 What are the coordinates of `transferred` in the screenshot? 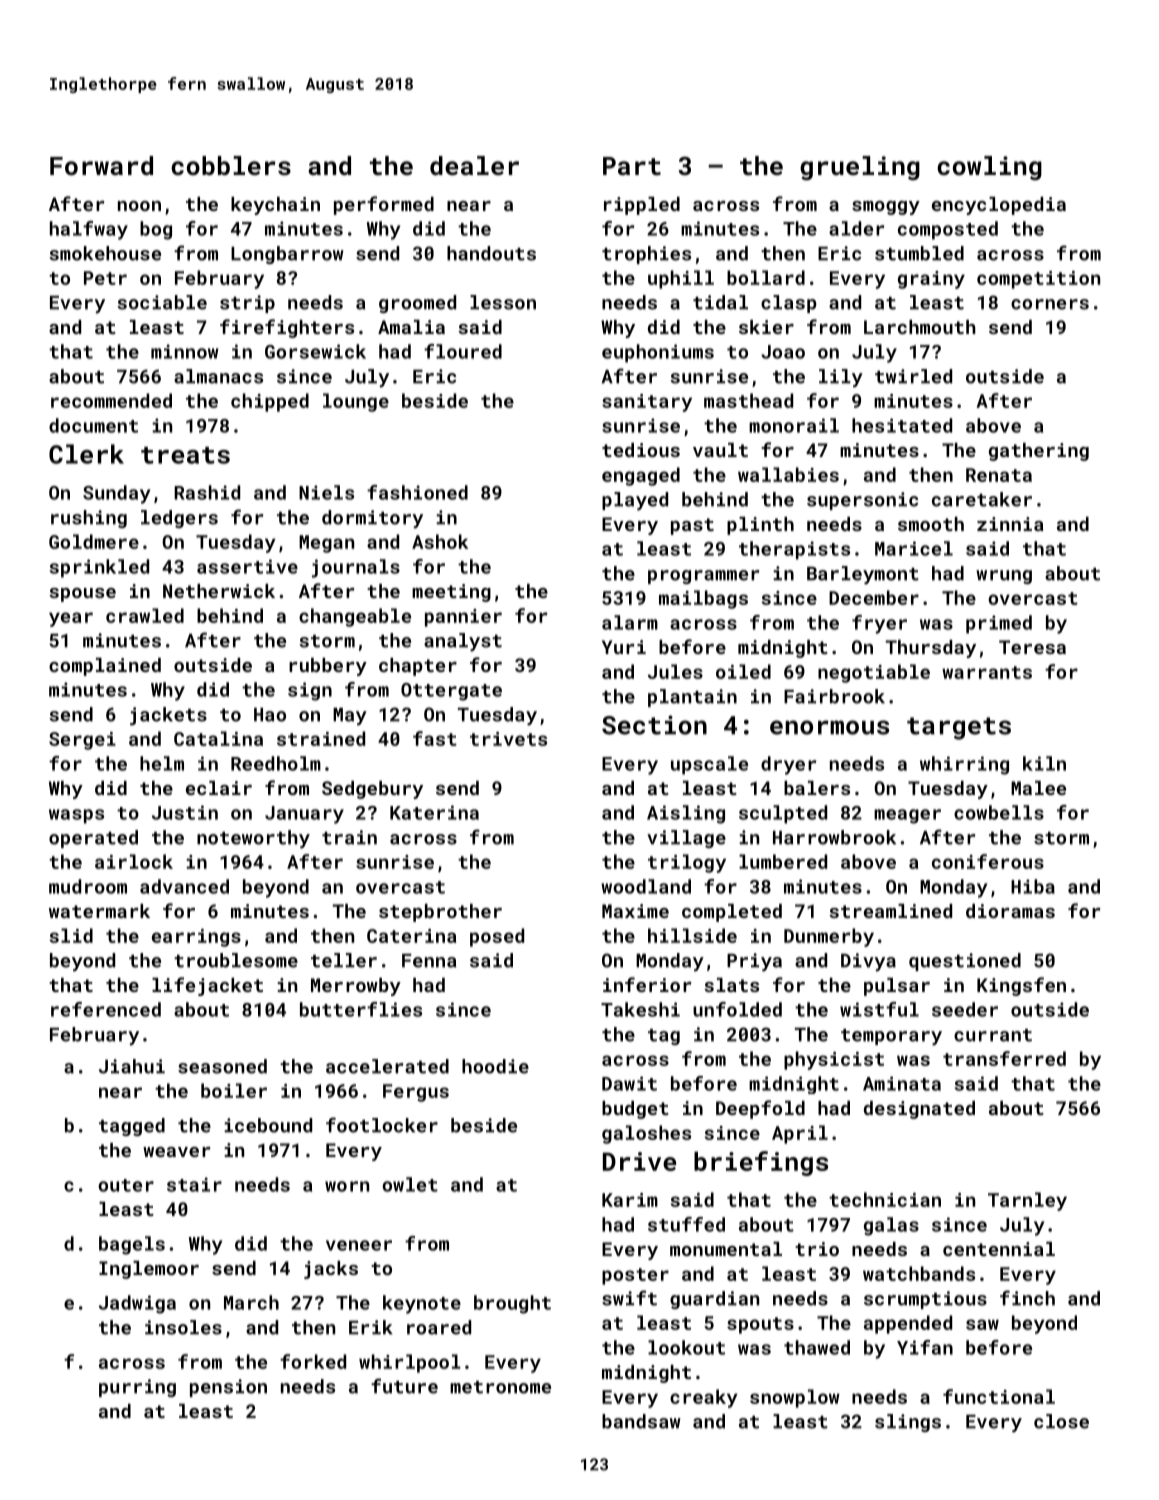 It's located at (1004, 1058).
